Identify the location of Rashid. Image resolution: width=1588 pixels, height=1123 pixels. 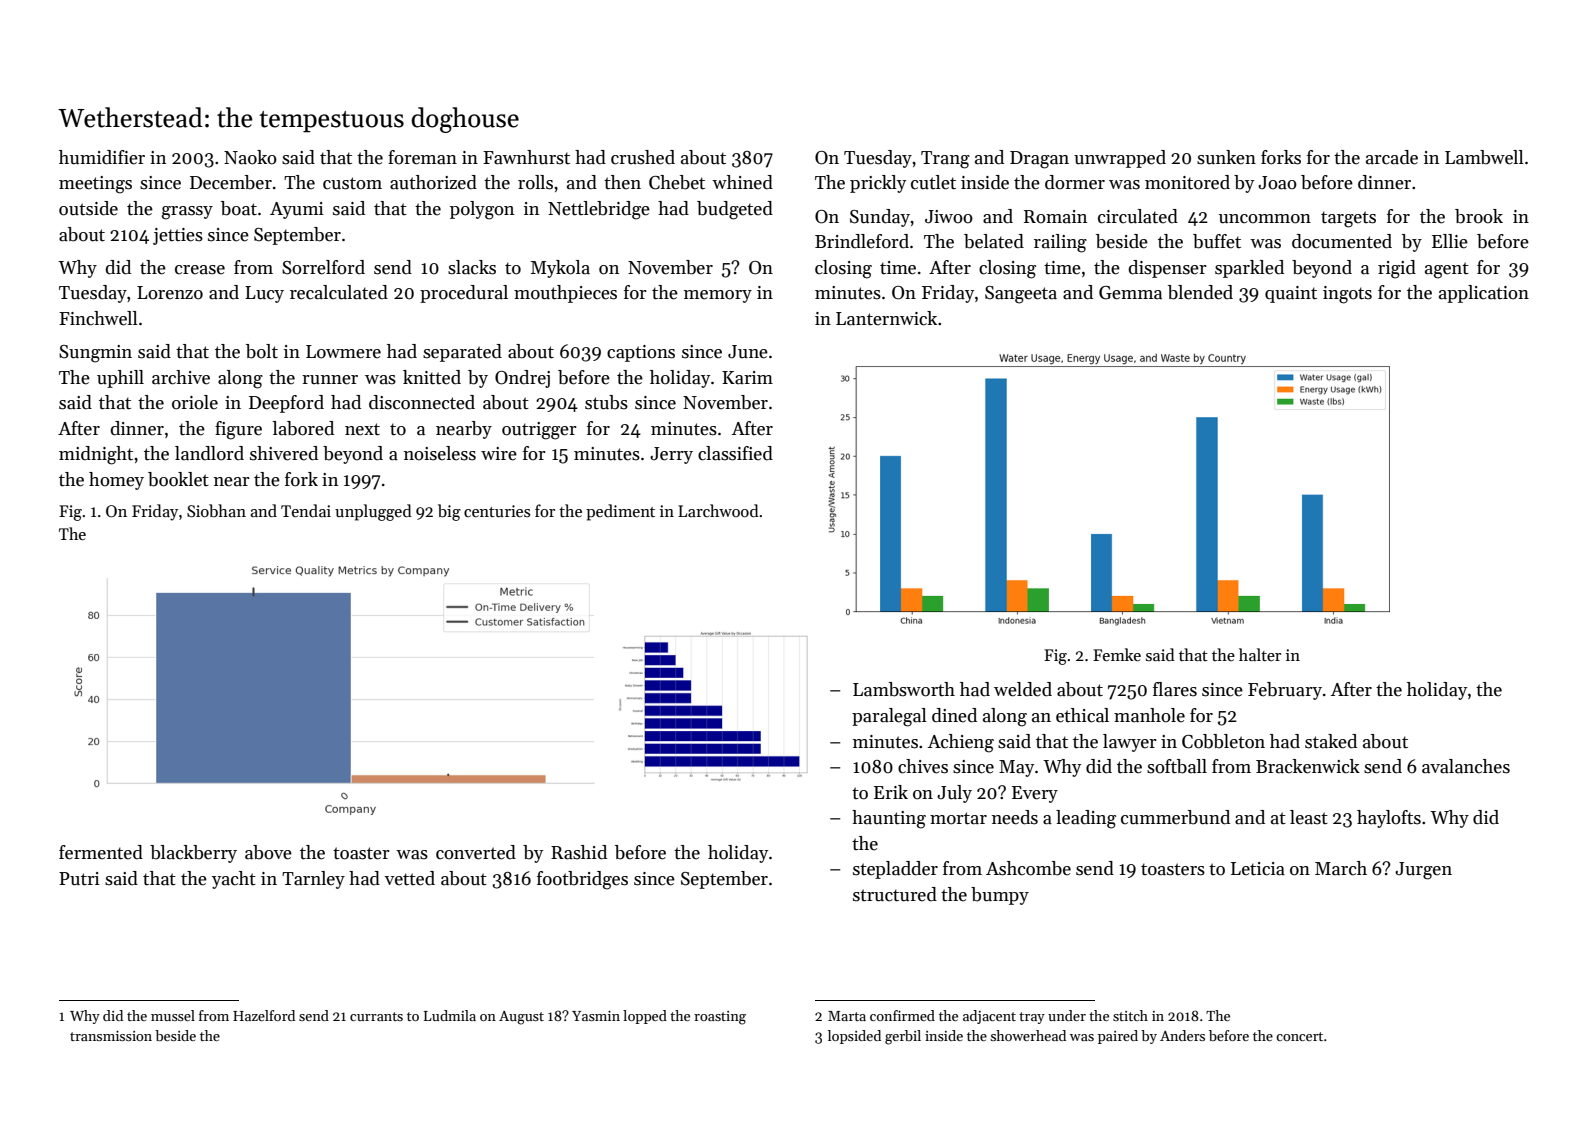
(579, 852).
